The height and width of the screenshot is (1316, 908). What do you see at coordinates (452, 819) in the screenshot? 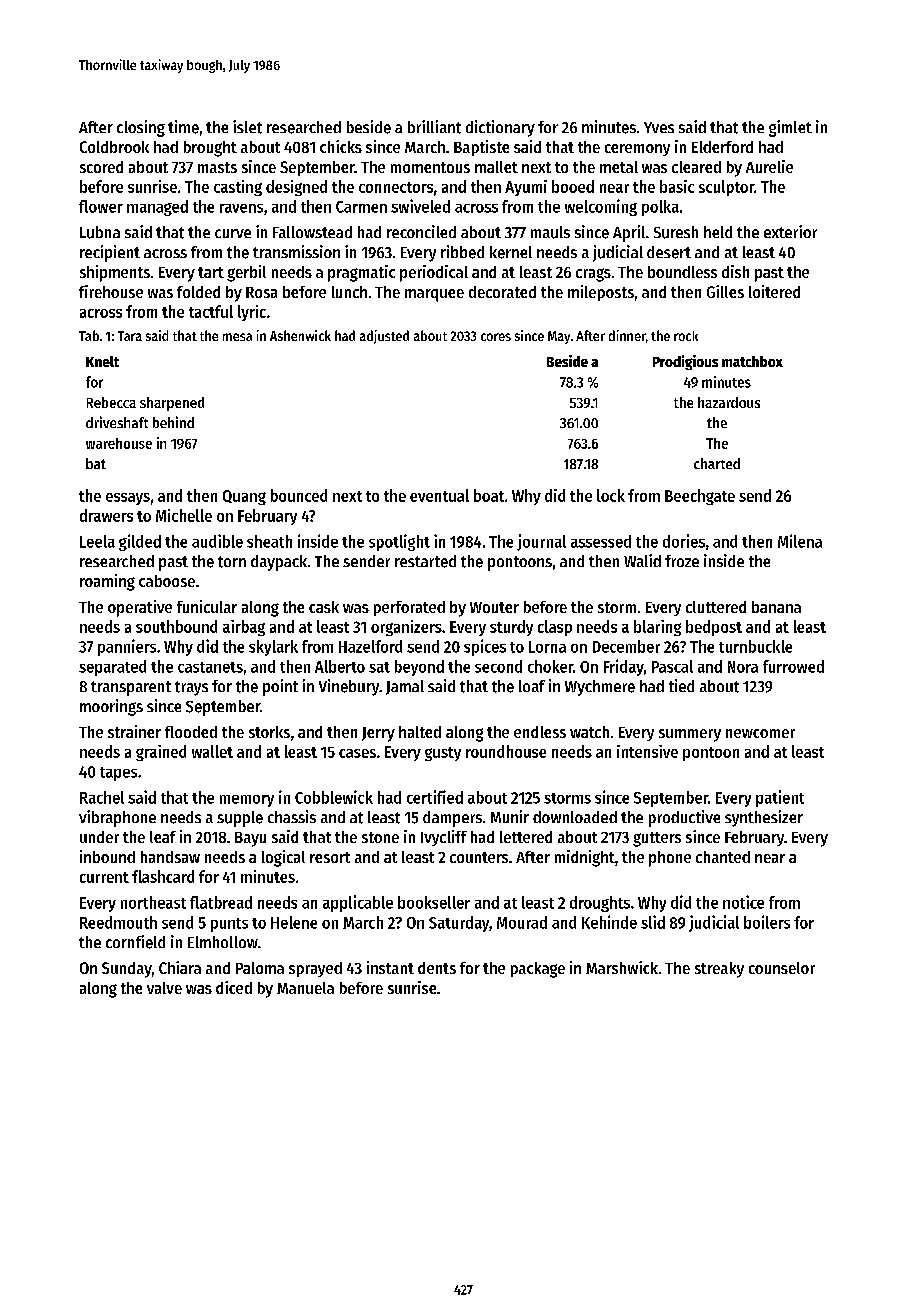
I see `dampers` at bounding box center [452, 819].
